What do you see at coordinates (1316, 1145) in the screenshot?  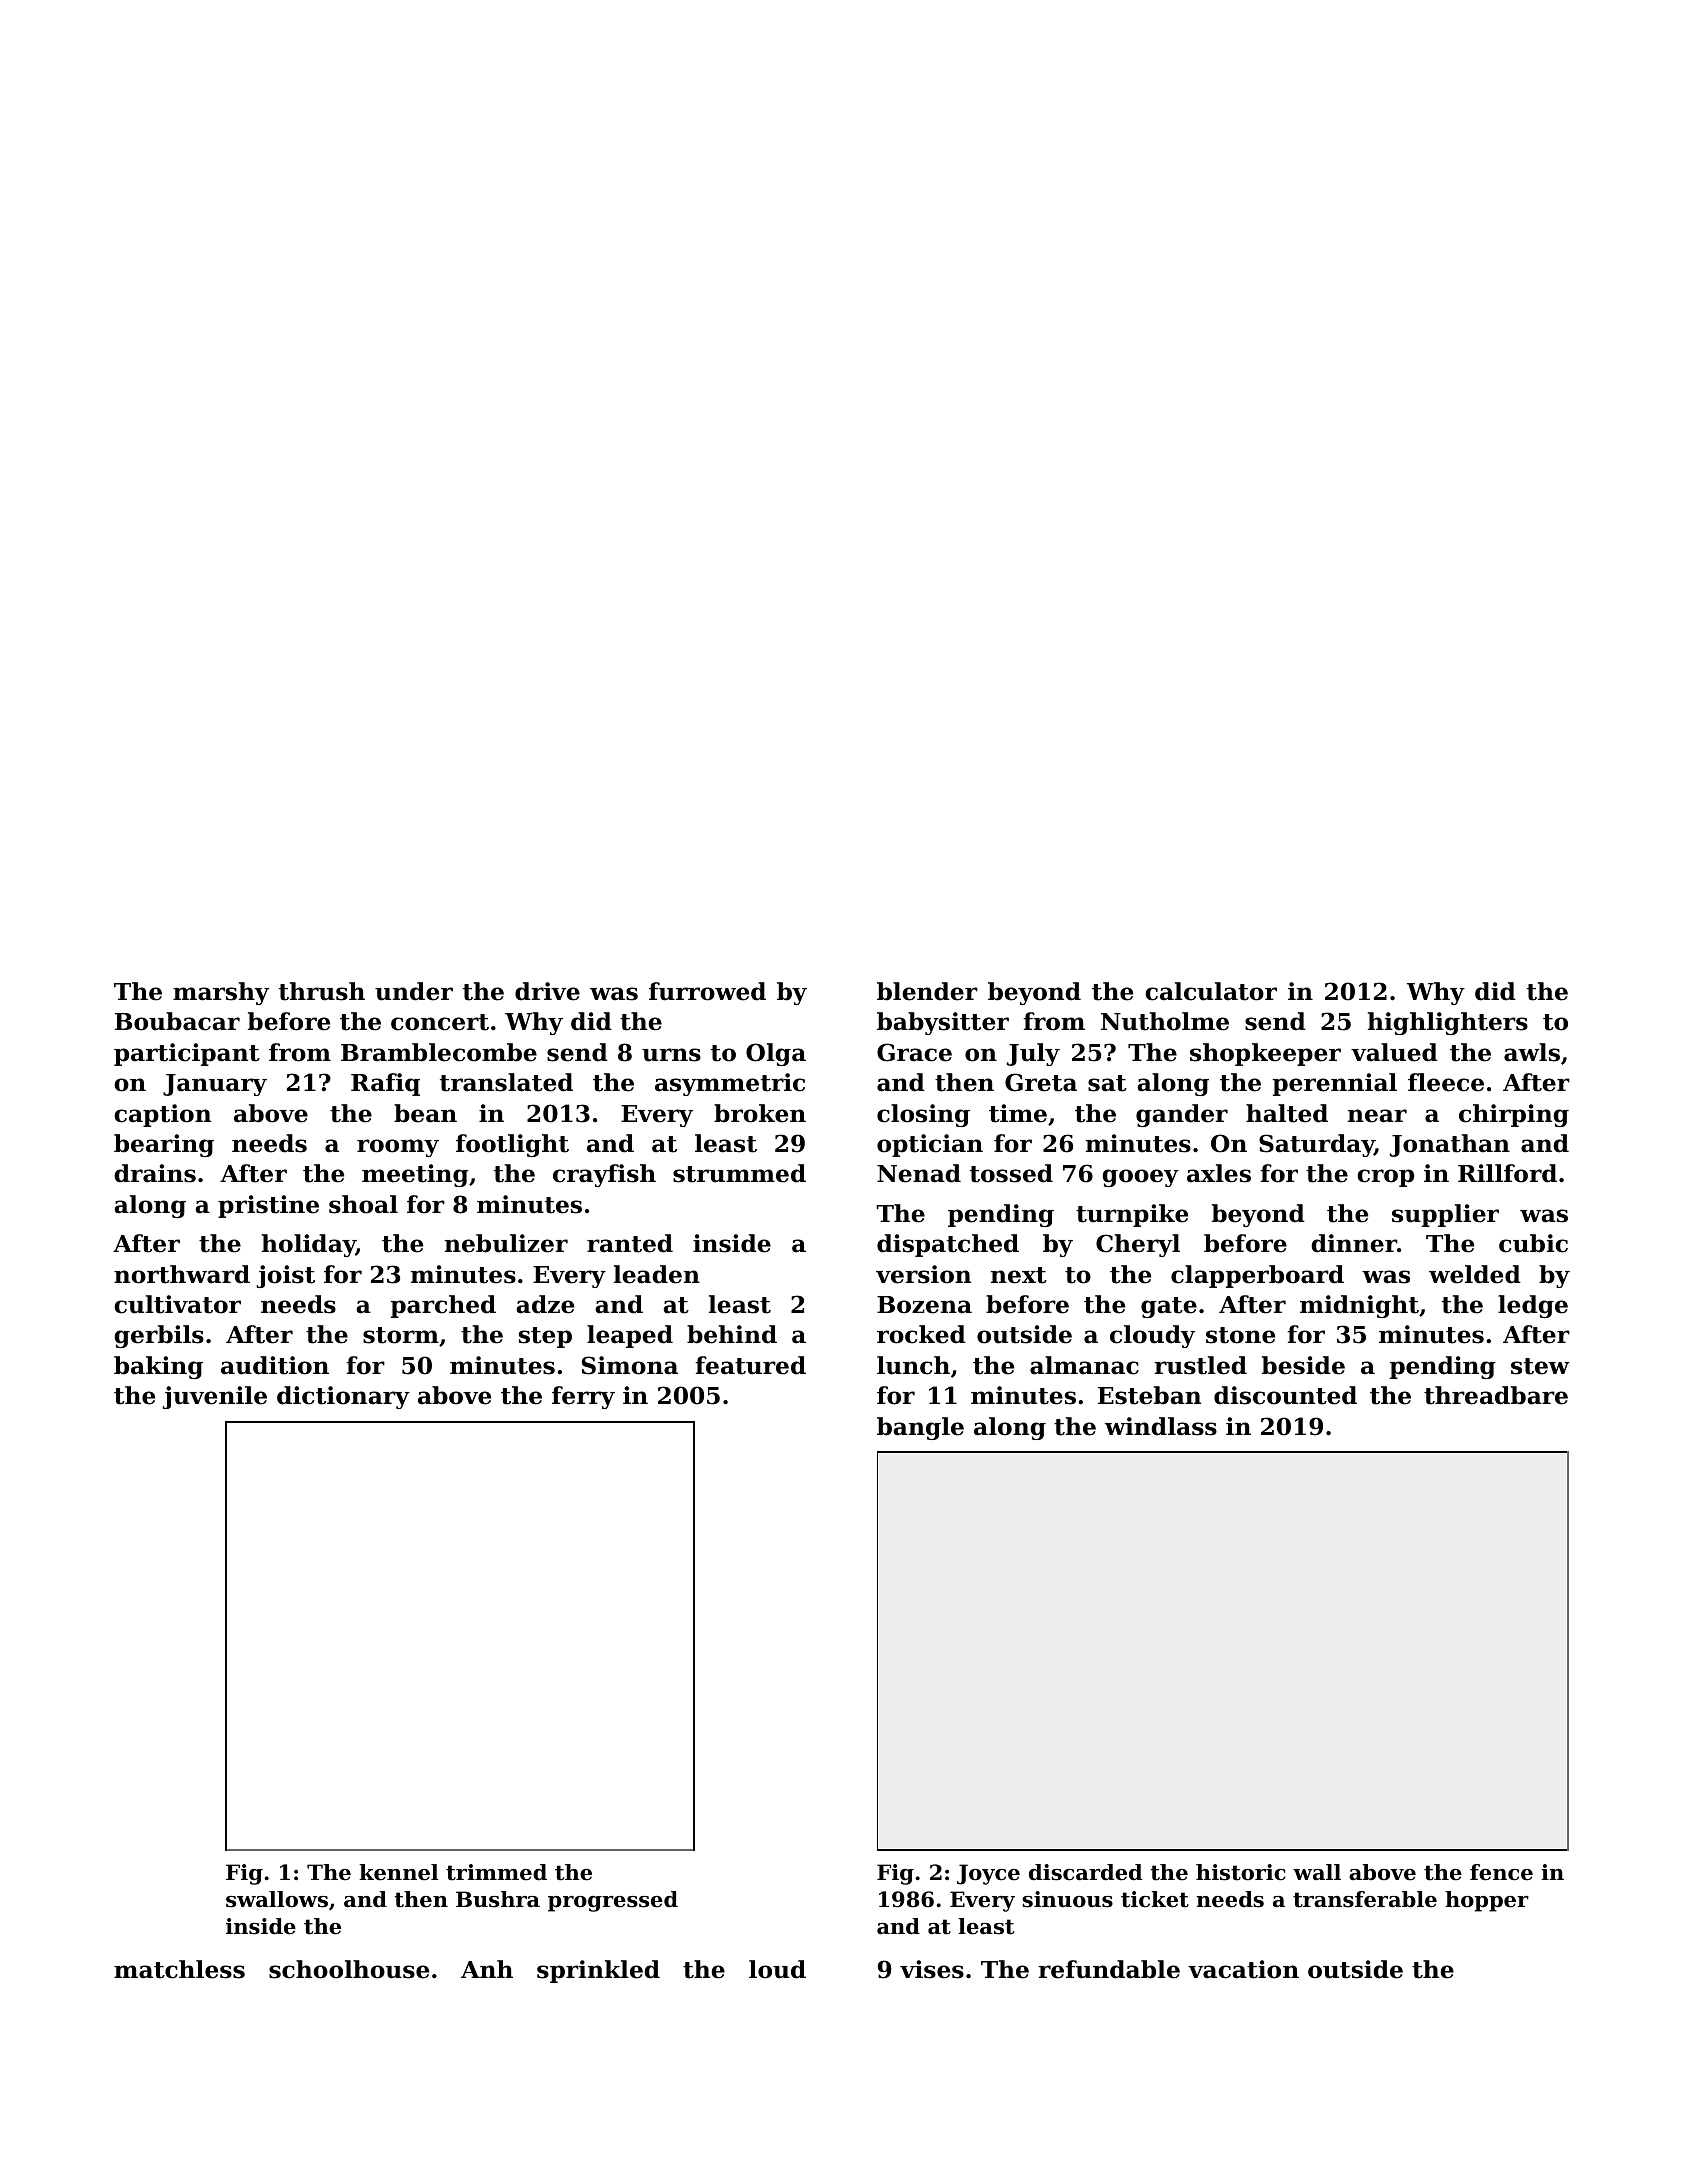 I see `Saturday` at bounding box center [1316, 1145].
